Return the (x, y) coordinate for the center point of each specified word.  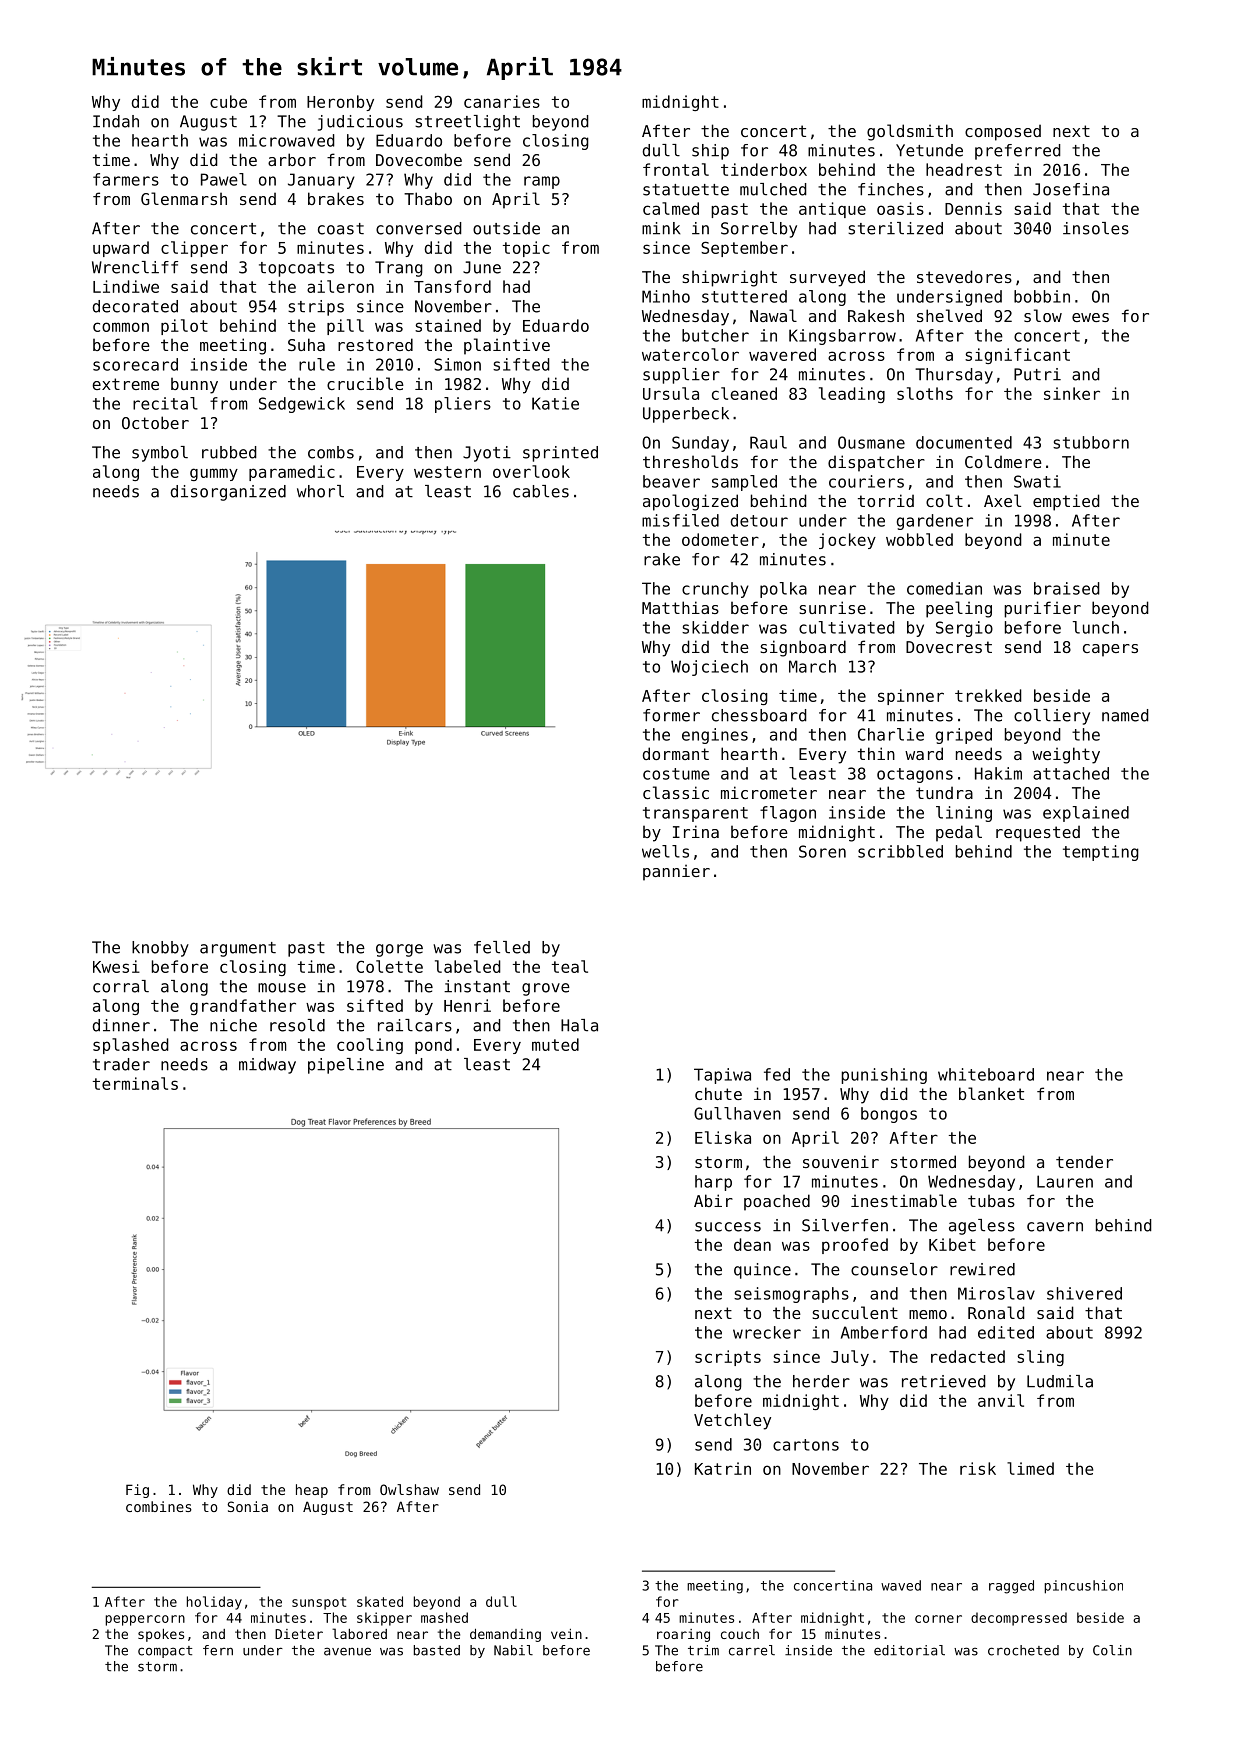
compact (165, 1652)
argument (238, 949)
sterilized (895, 228)
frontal (676, 169)
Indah (116, 121)
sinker (1072, 393)
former (671, 715)
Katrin (723, 1468)
